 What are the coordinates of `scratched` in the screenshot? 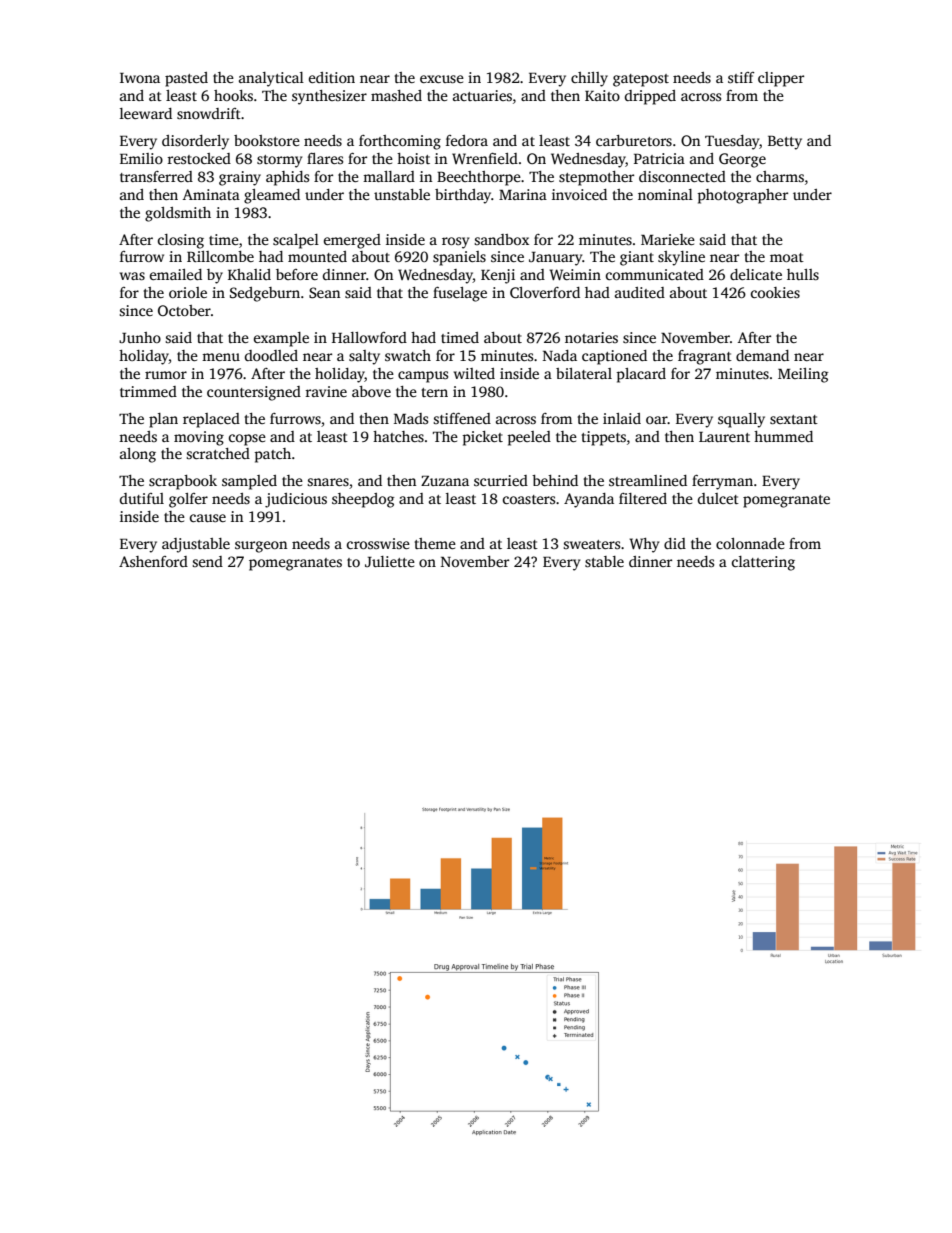 It's located at (218, 453).
